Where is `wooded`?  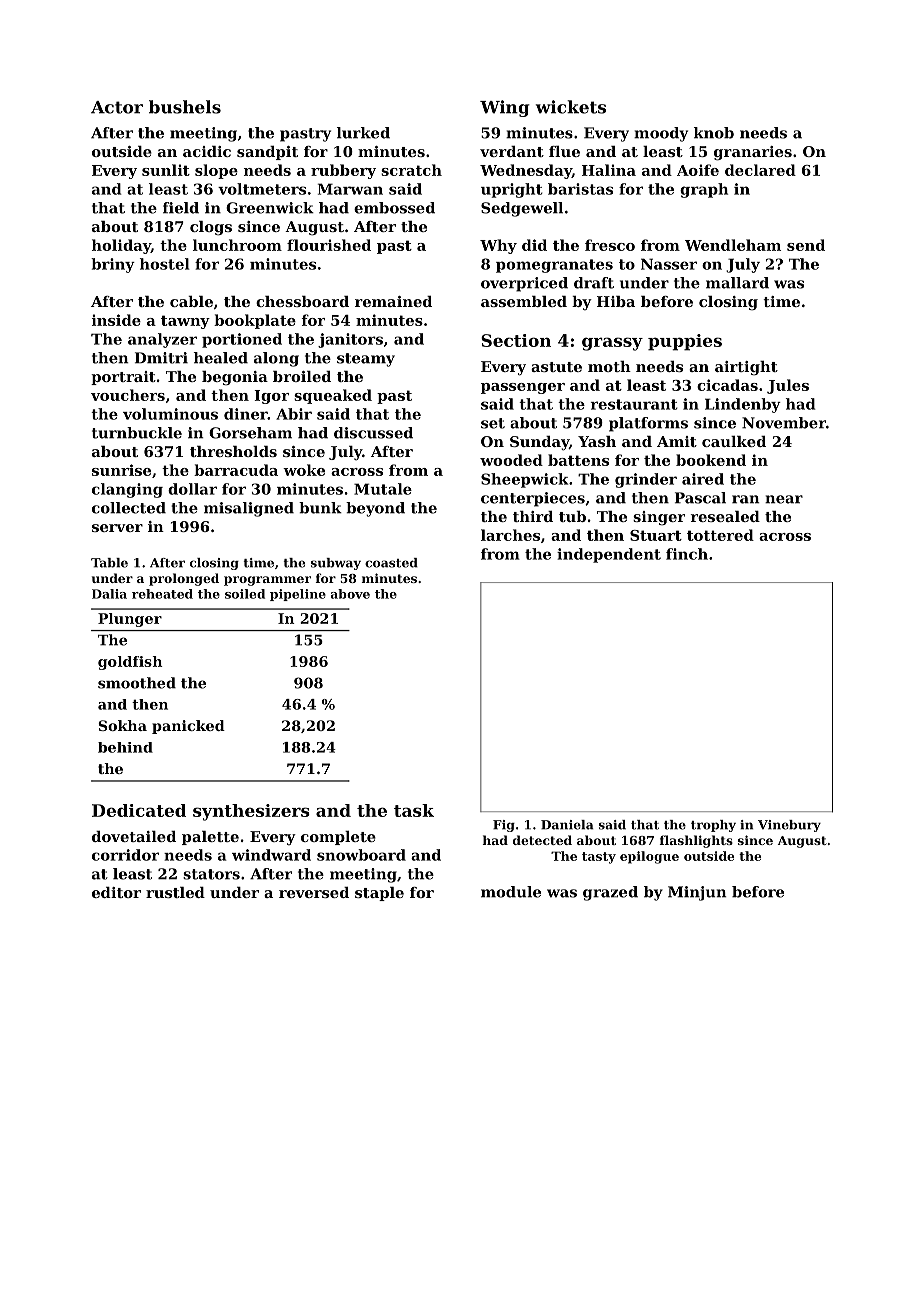
wooded is located at coordinates (511, 460).
